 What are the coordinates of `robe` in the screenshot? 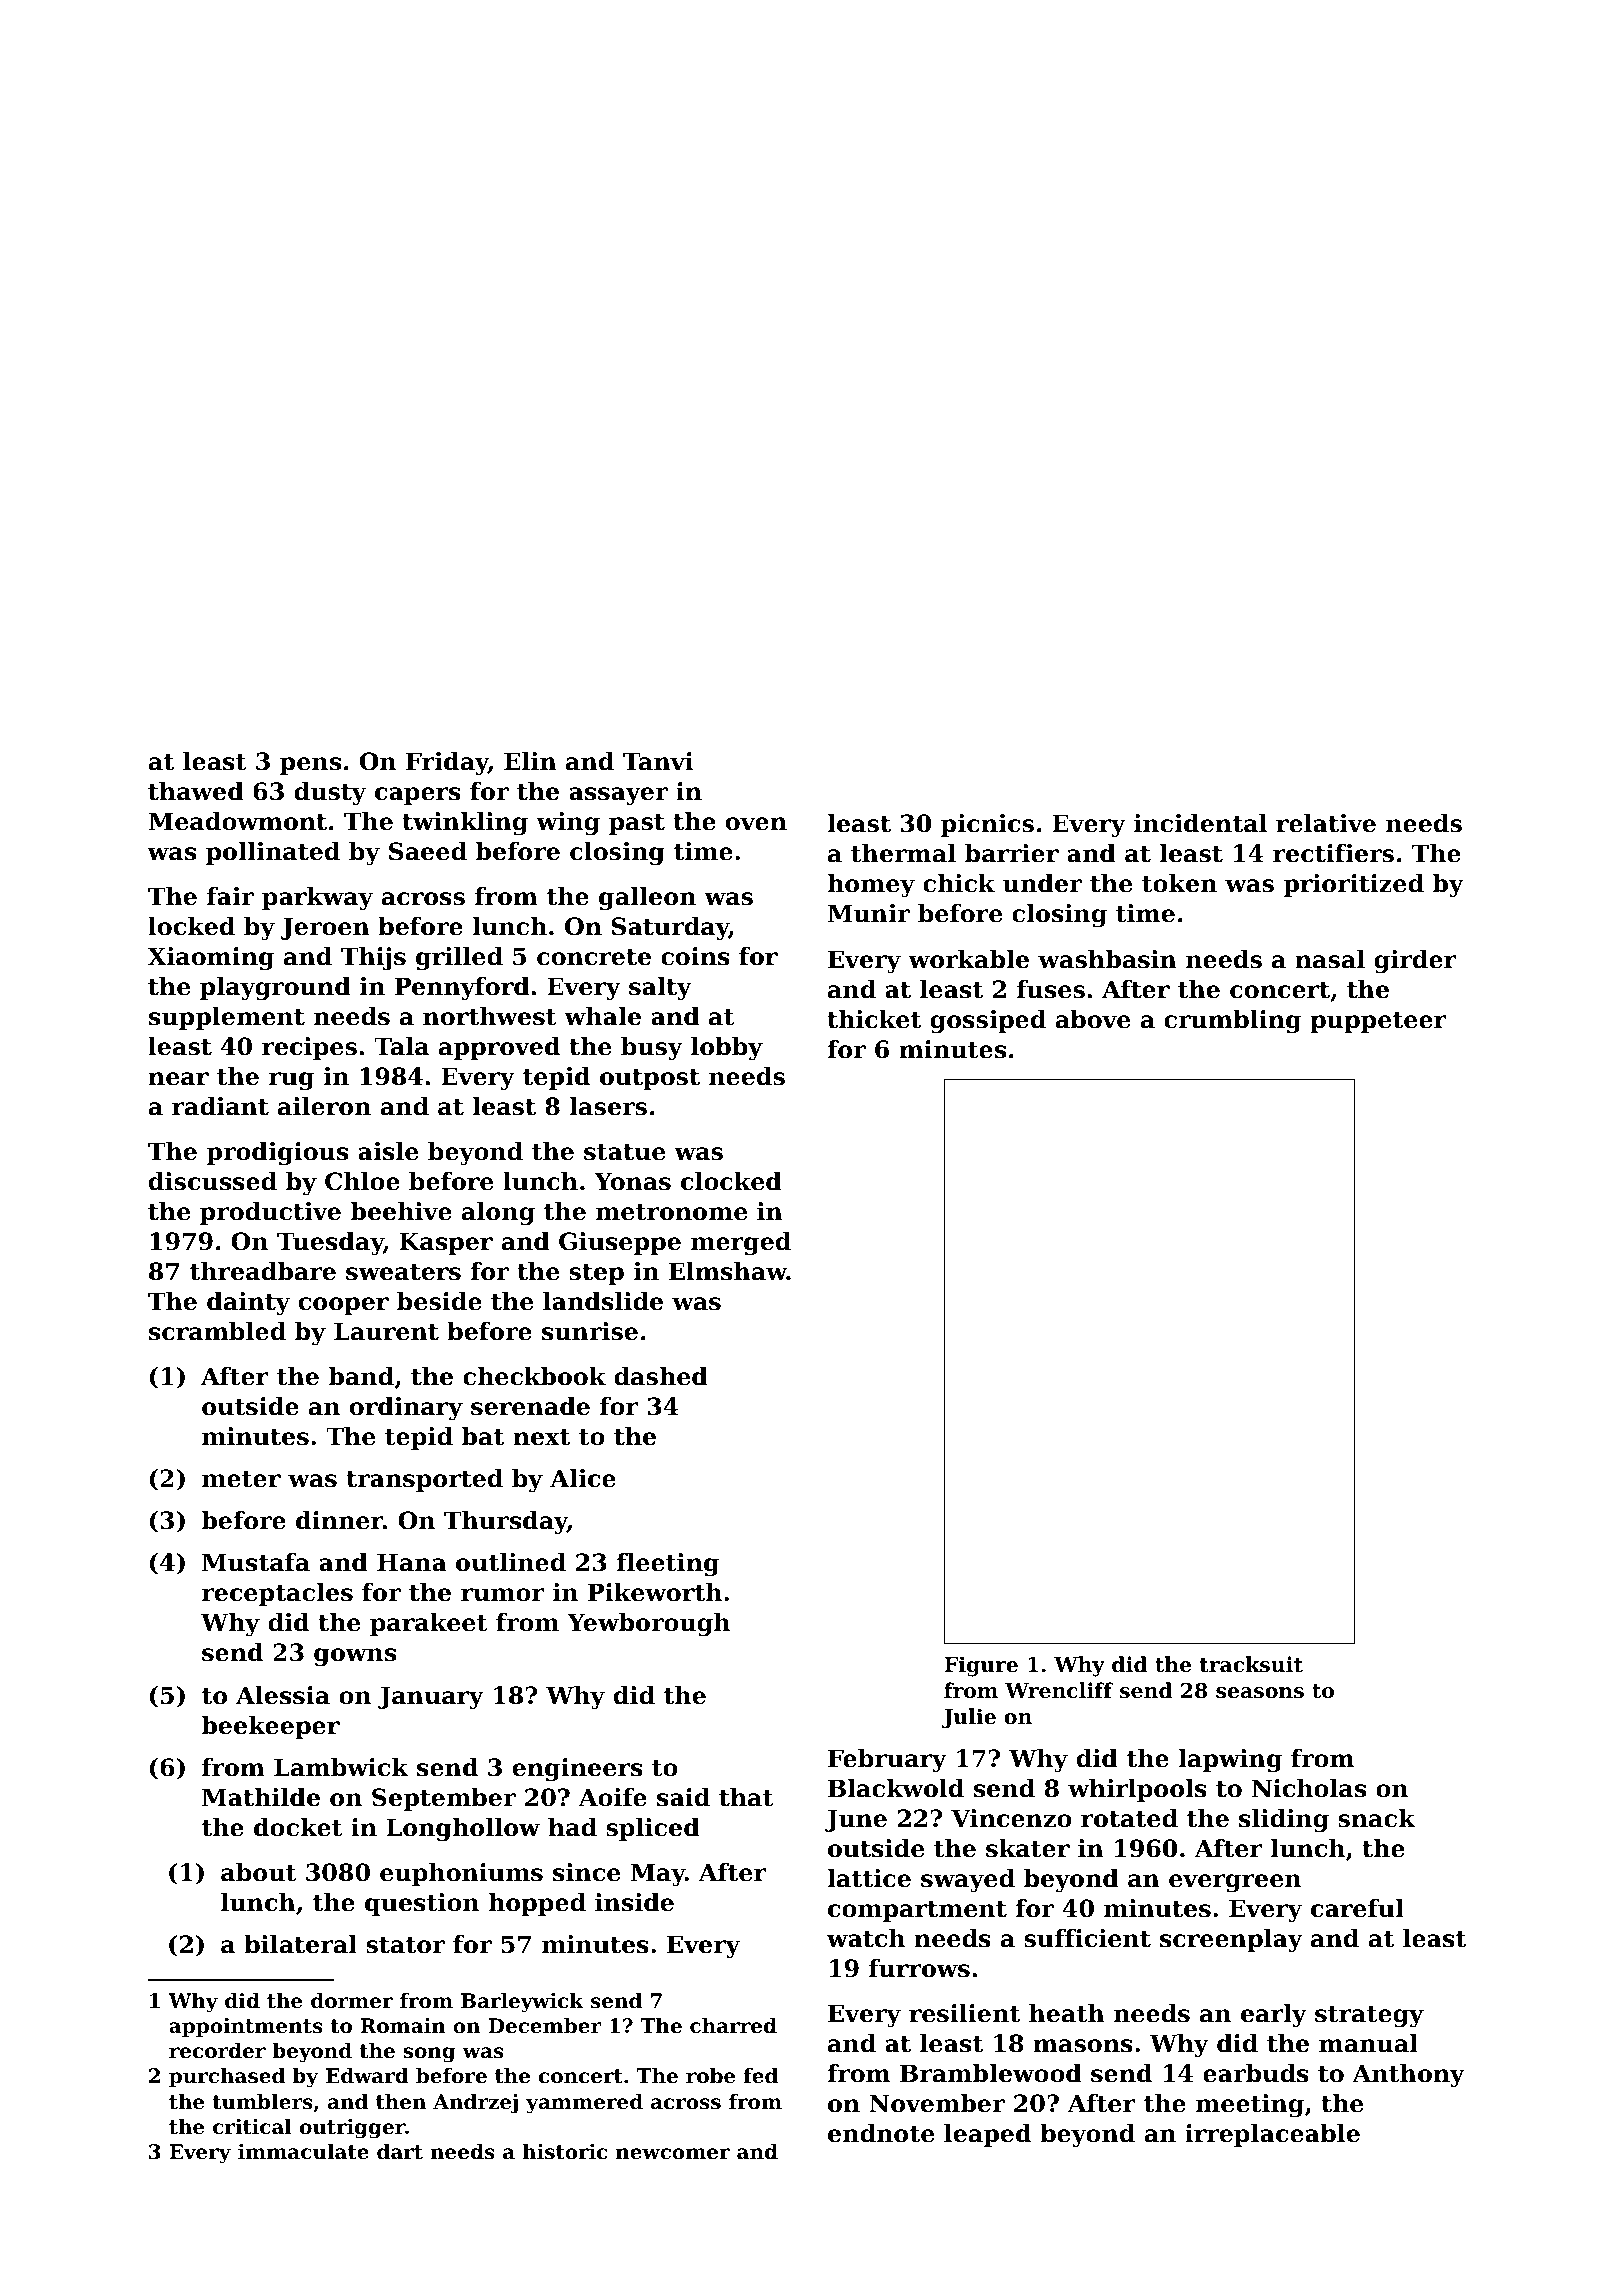 It's located at (710, 2076).
